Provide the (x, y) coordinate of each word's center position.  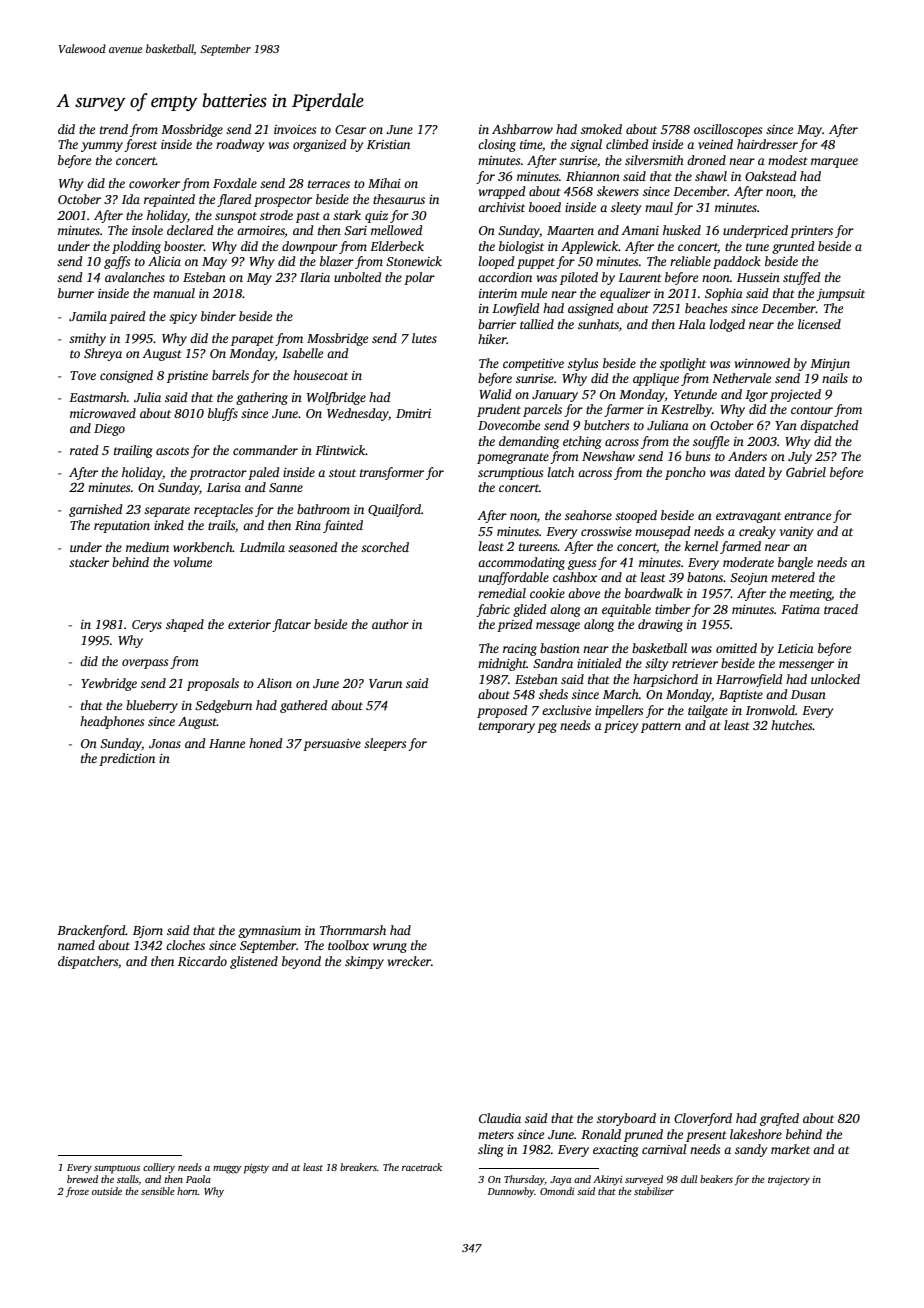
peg (547, 728)
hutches (792, 725)
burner (76, 293)
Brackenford (91, 931)
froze (77, 1192)
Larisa (224, 487)
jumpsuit (840, 295)
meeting (811, 595)
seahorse (588, 515)
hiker (492, 339)
